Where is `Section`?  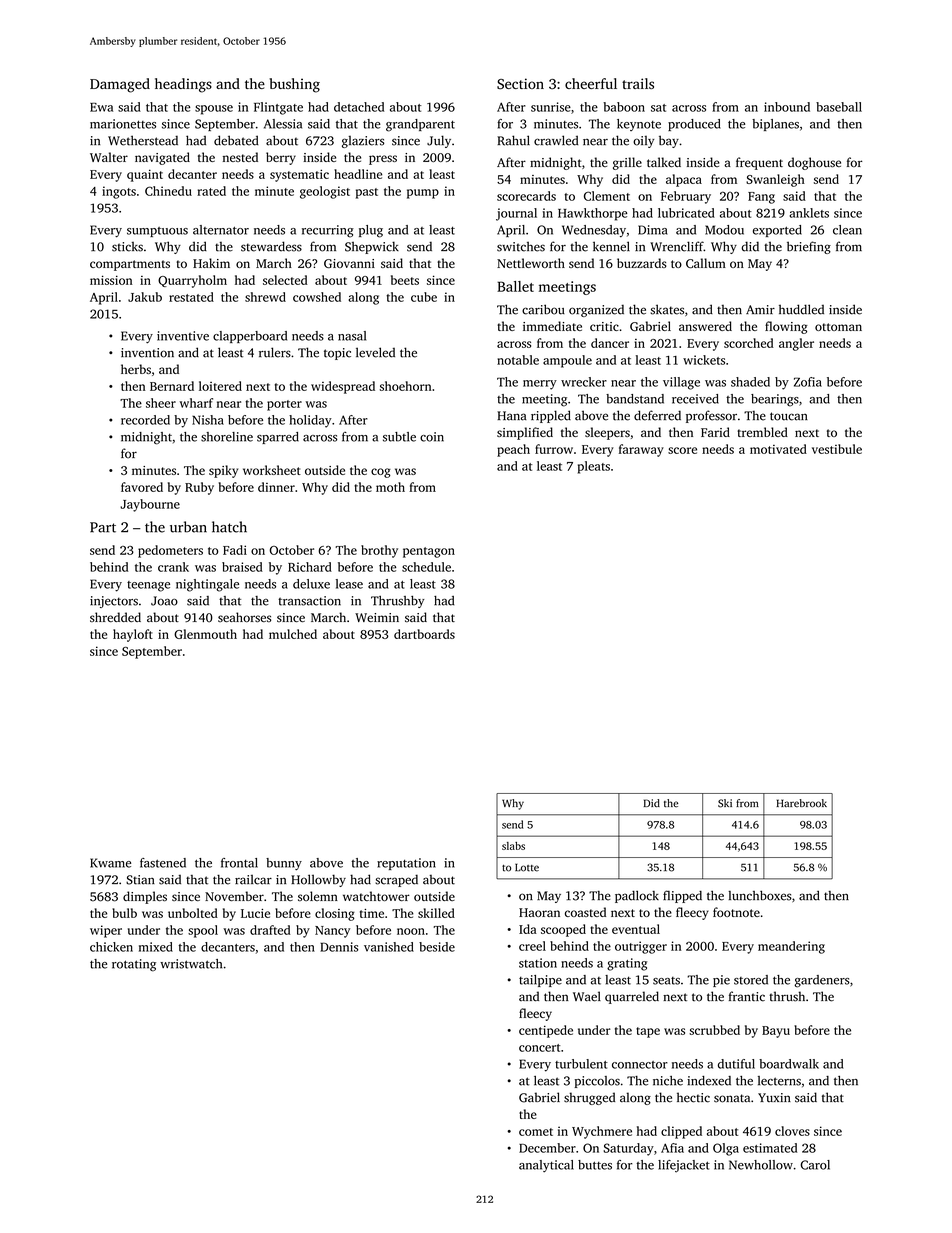
Section is located at coordinates (520, 84).
